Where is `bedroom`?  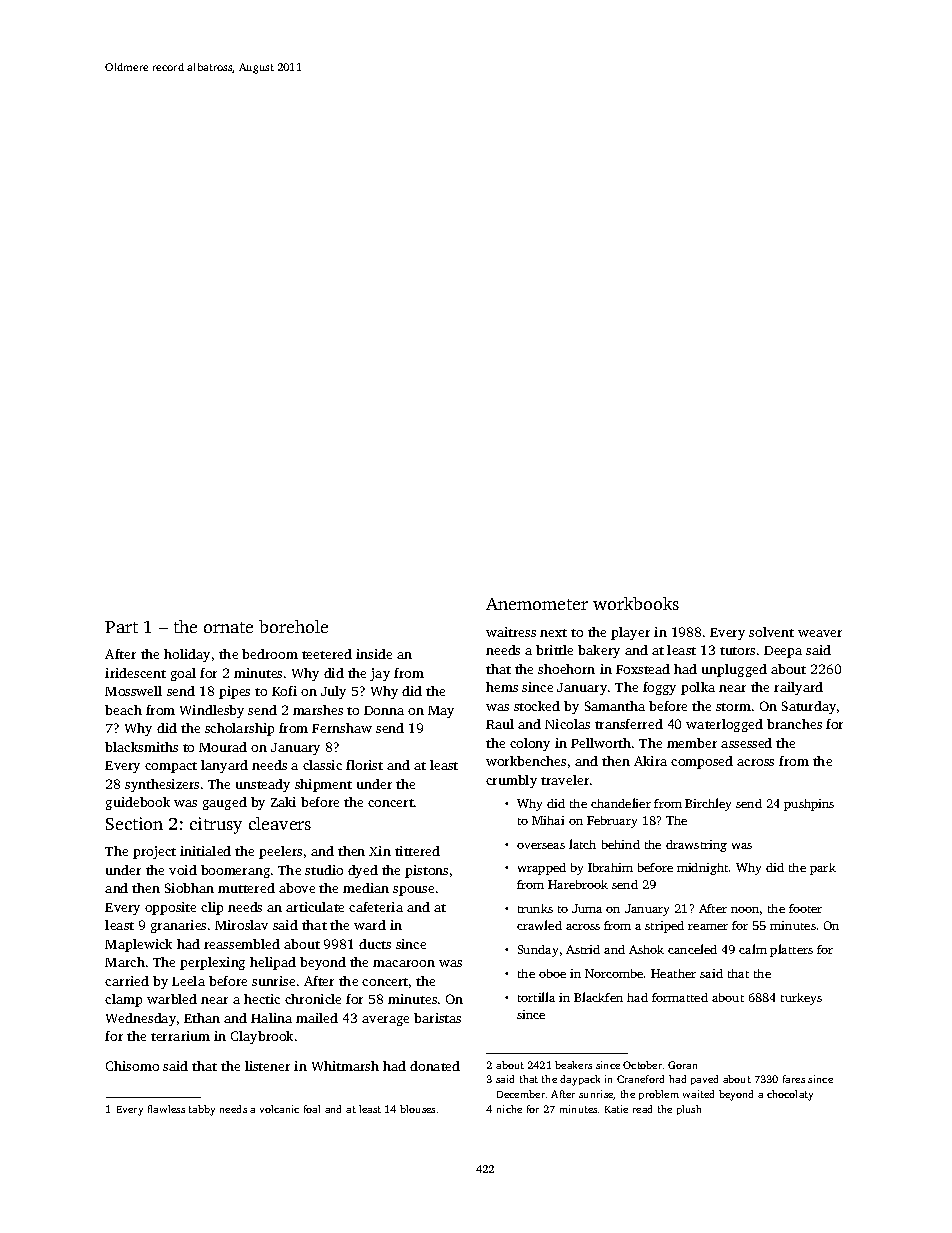
bedroom is located at coordinates (270, 654).
